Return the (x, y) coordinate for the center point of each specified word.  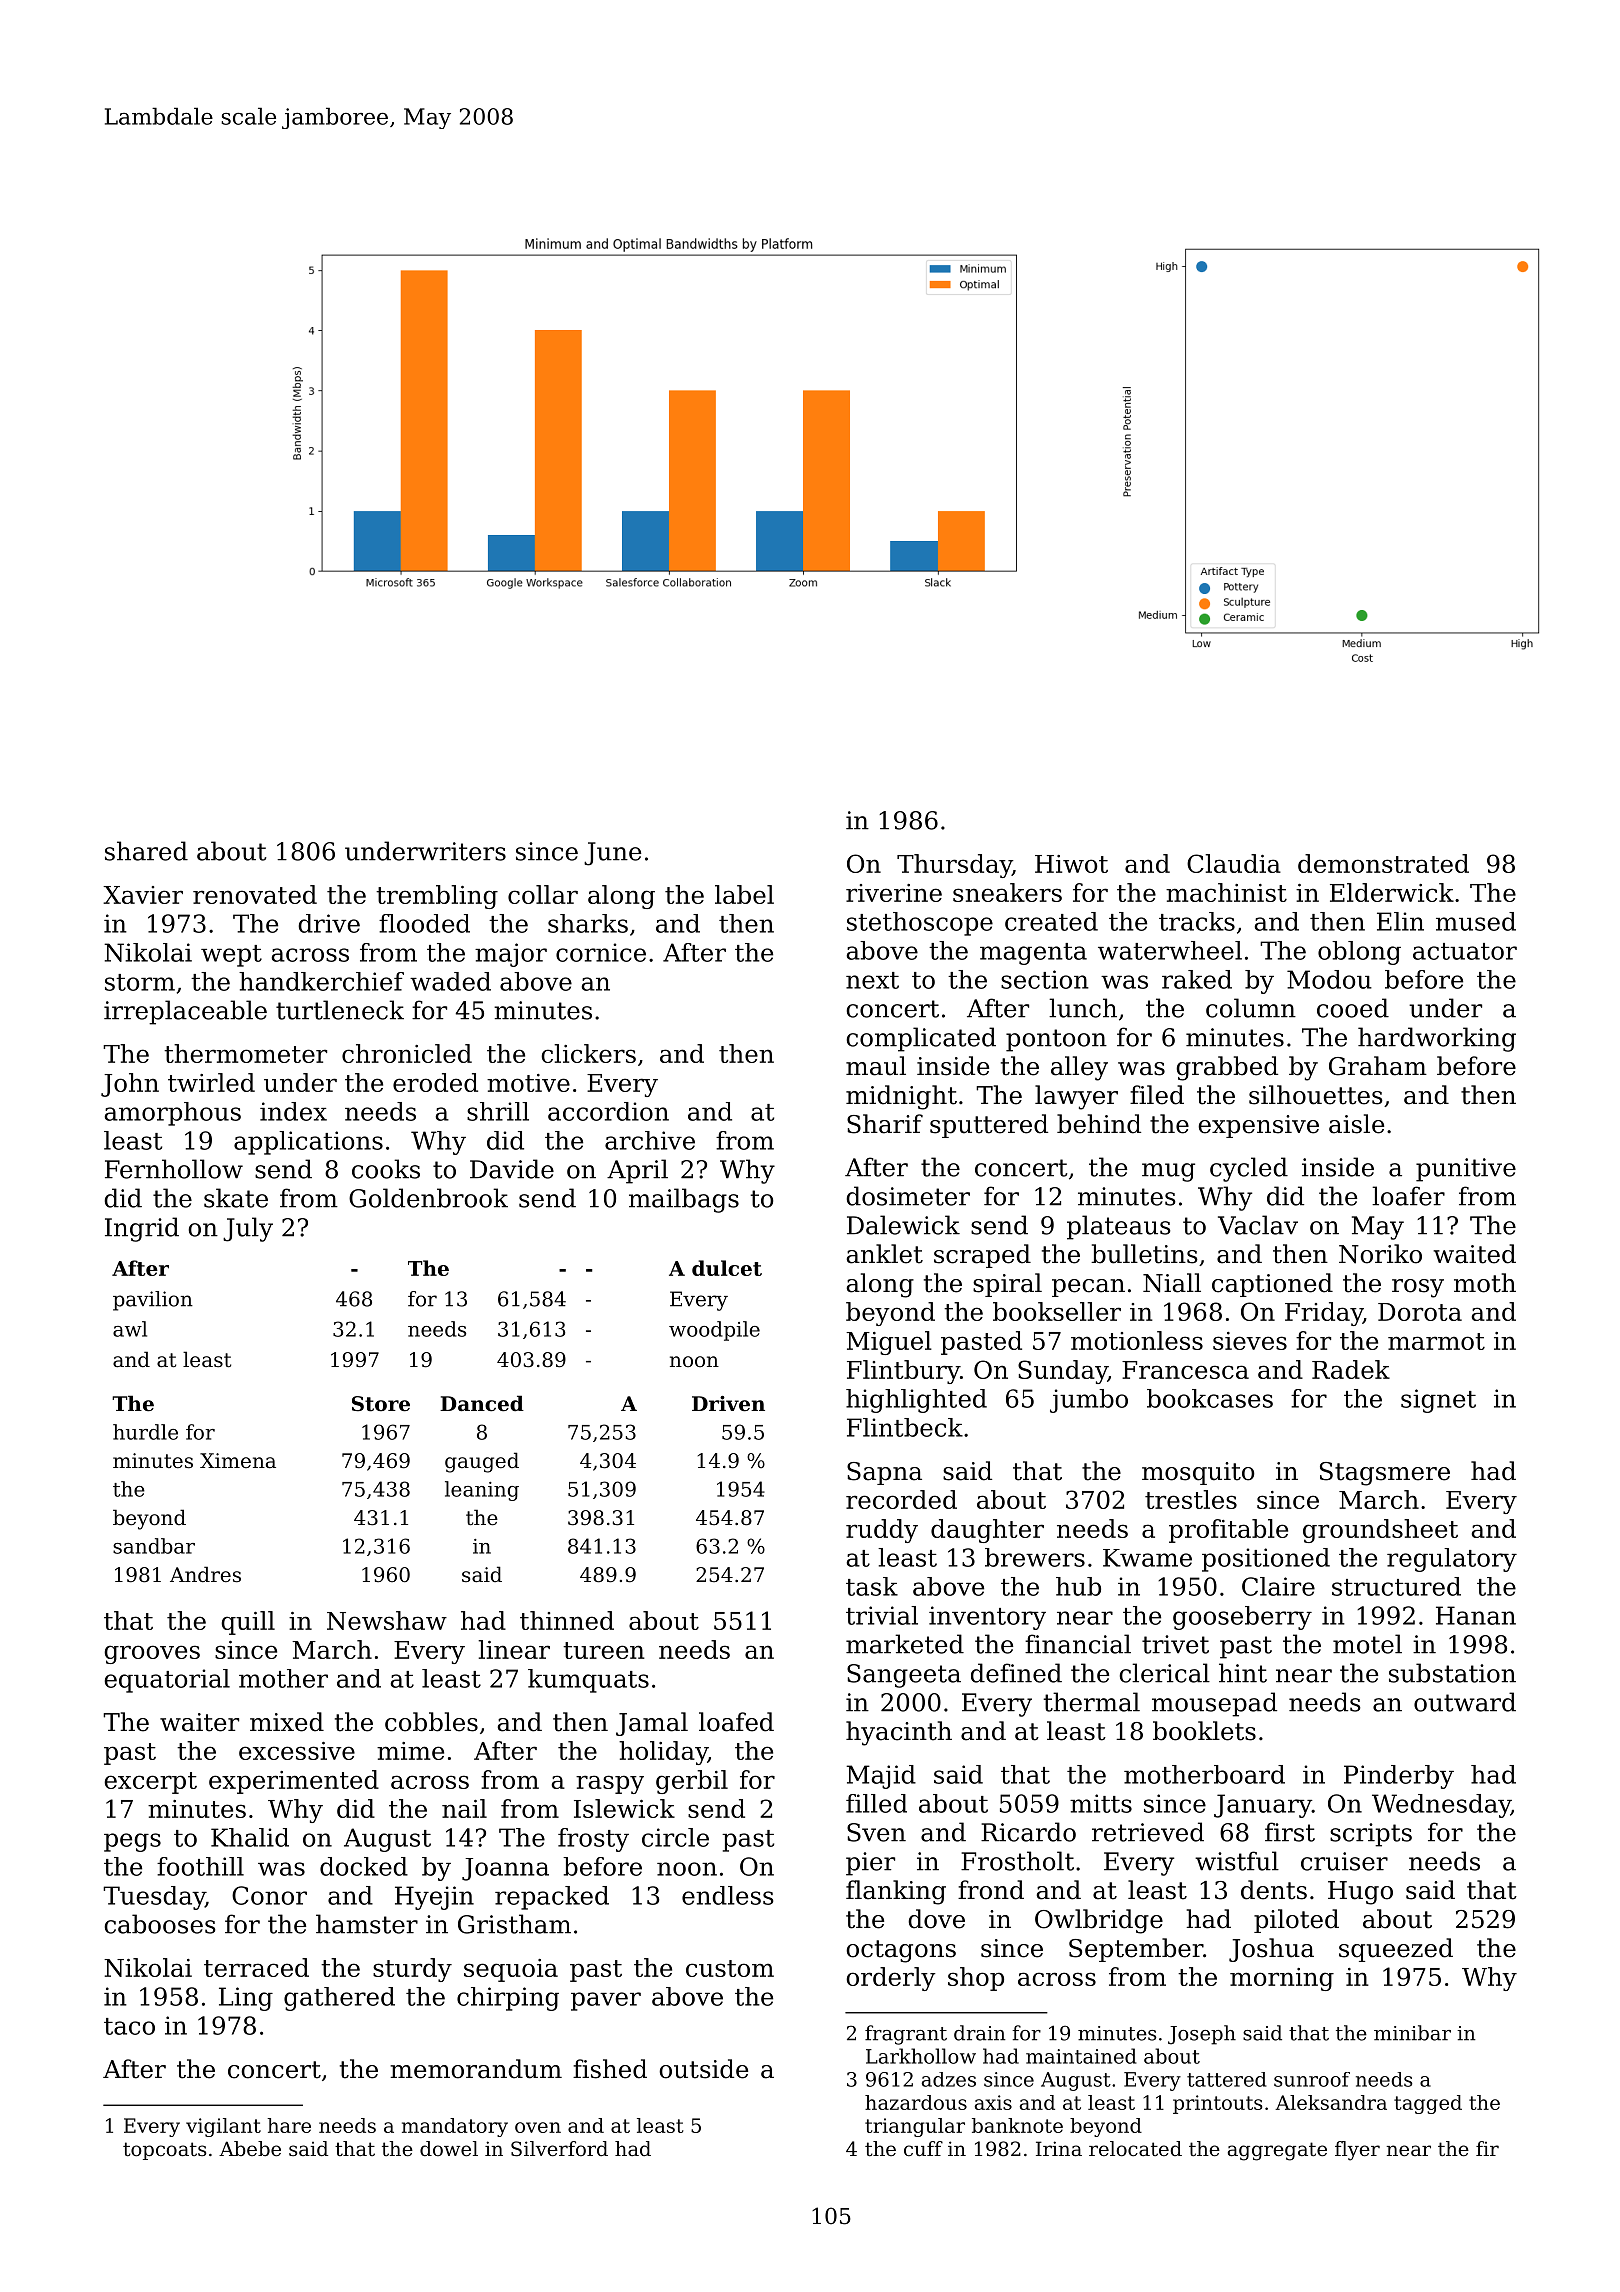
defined (1016, 1673)
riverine (894, 893)
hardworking (1437, 1039)
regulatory (1452, 1560)
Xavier (143, 895)
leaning (482, 1491)
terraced (256, 1967)
